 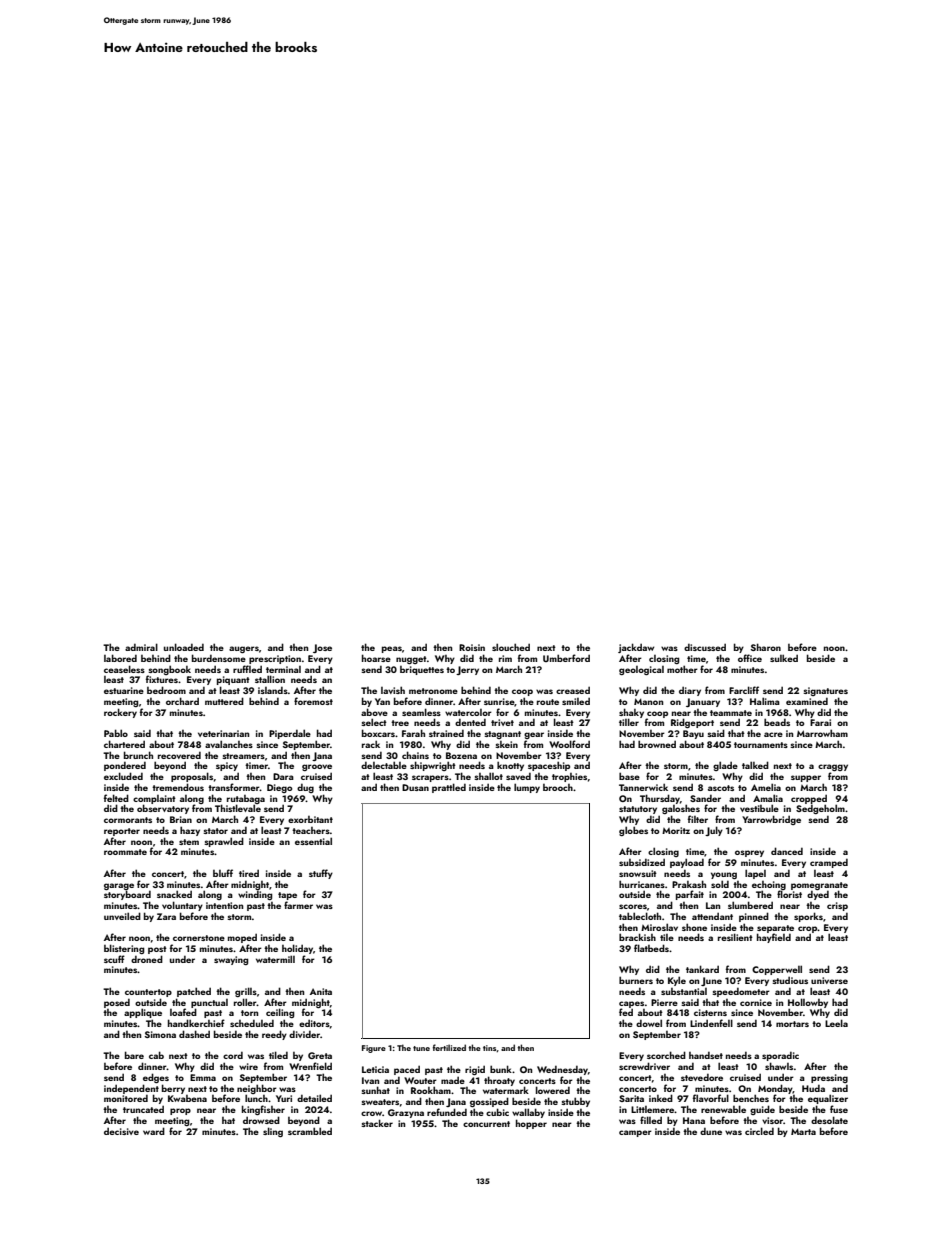 I want to click on jackdaw, so click(x=636, y=648).
